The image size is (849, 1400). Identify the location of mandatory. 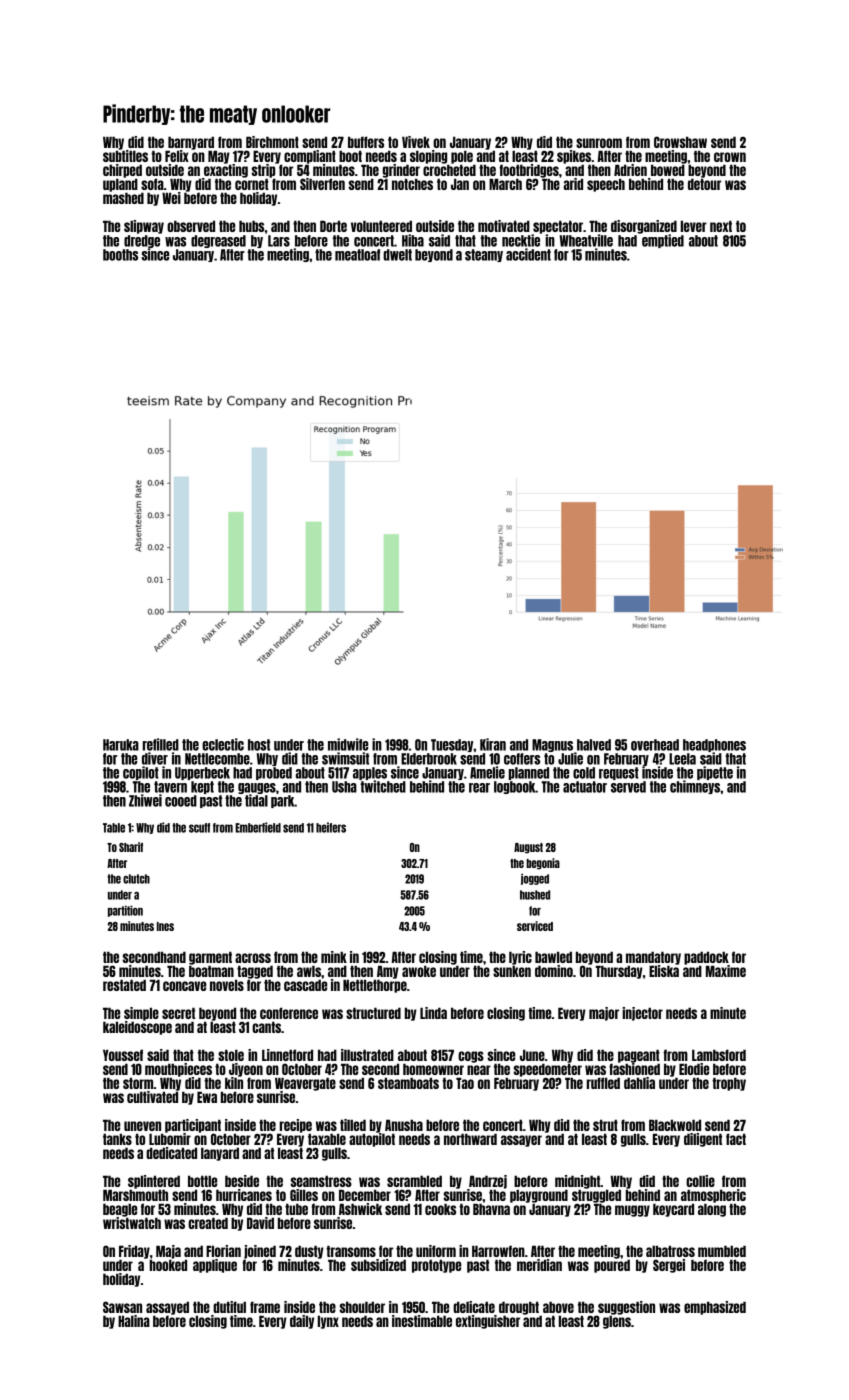
(653, 958).
